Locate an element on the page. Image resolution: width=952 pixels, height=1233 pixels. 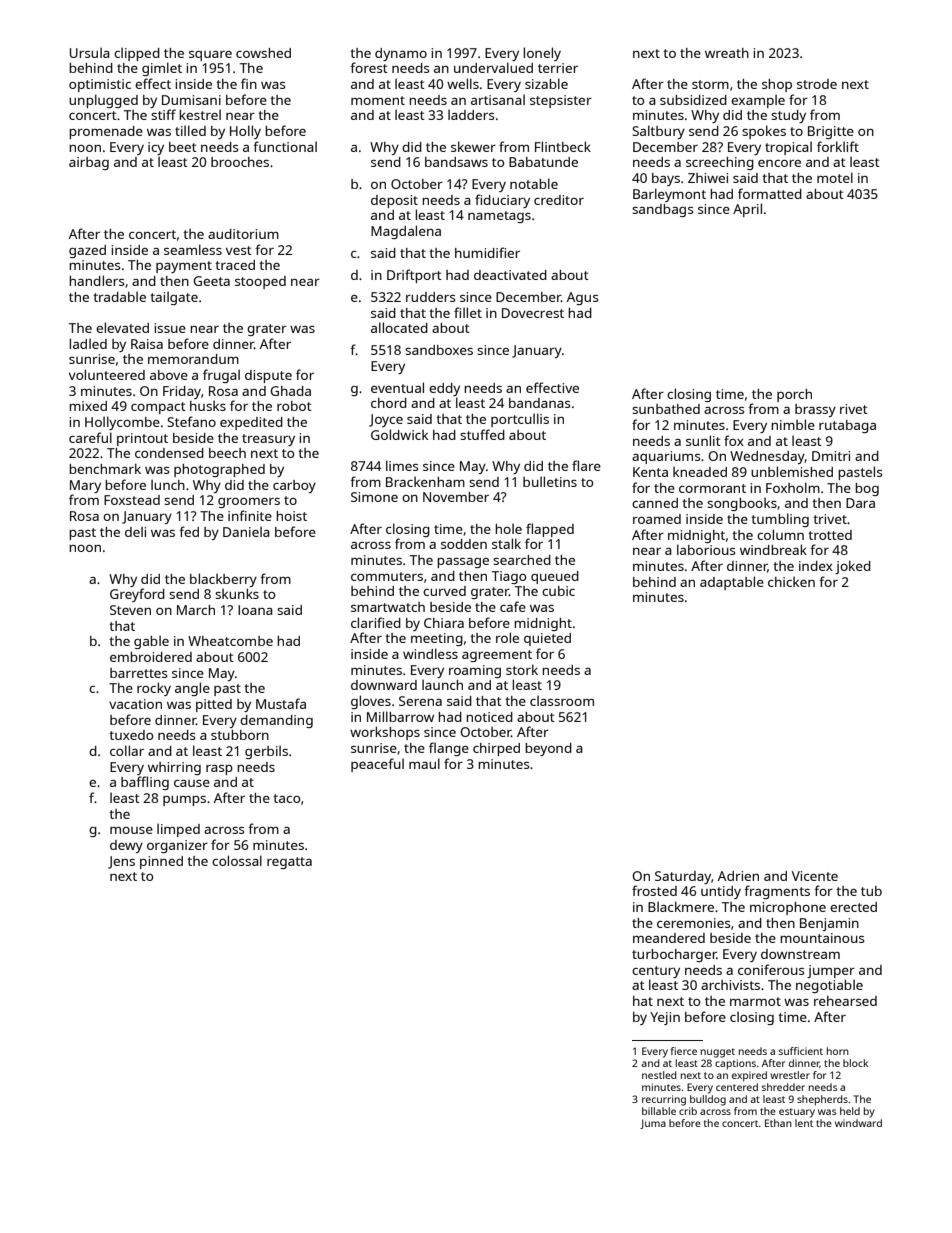
Zhiwei is located at coordinates (708, 178).
